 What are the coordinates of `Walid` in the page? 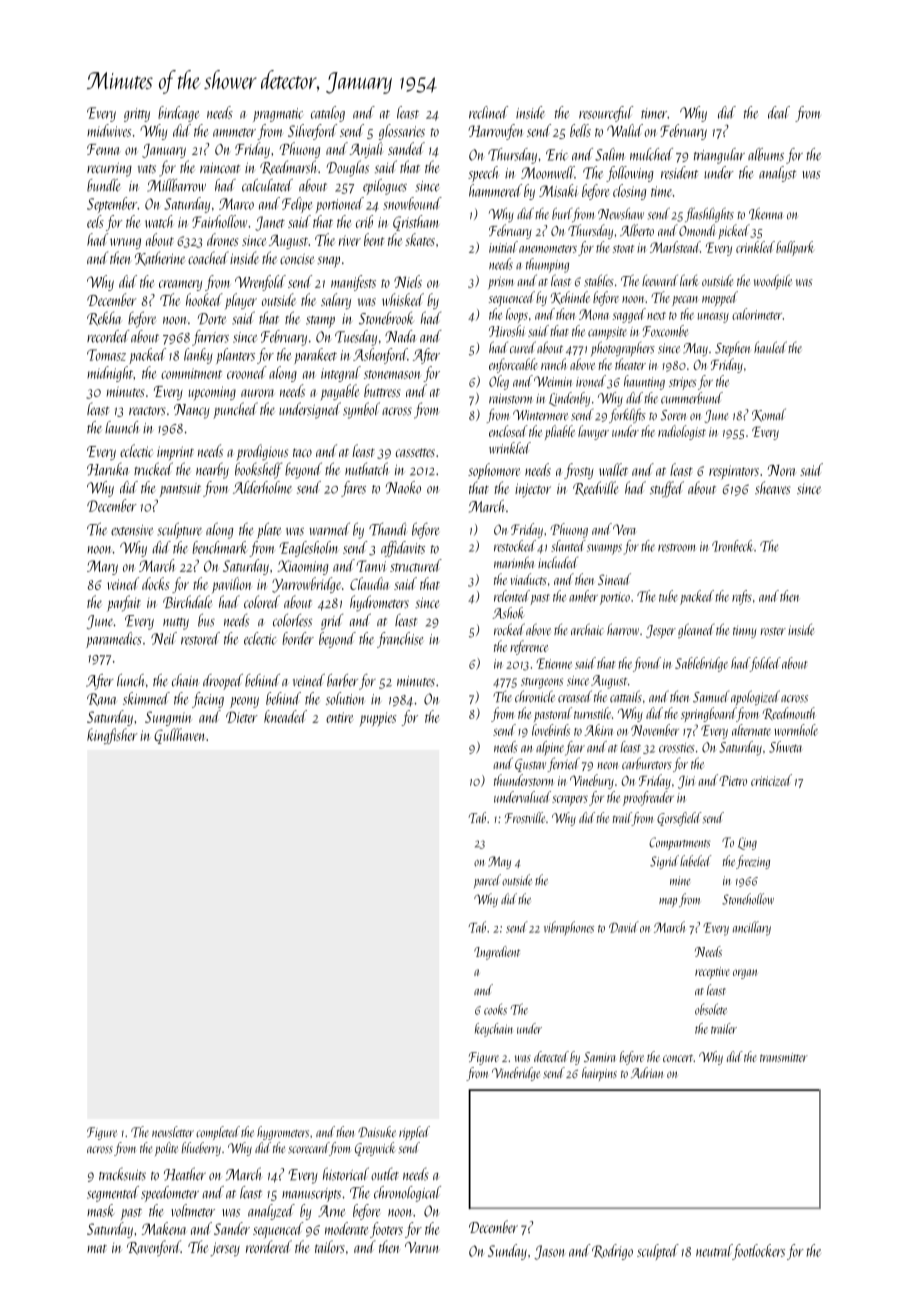 It's located at (625, 130).
